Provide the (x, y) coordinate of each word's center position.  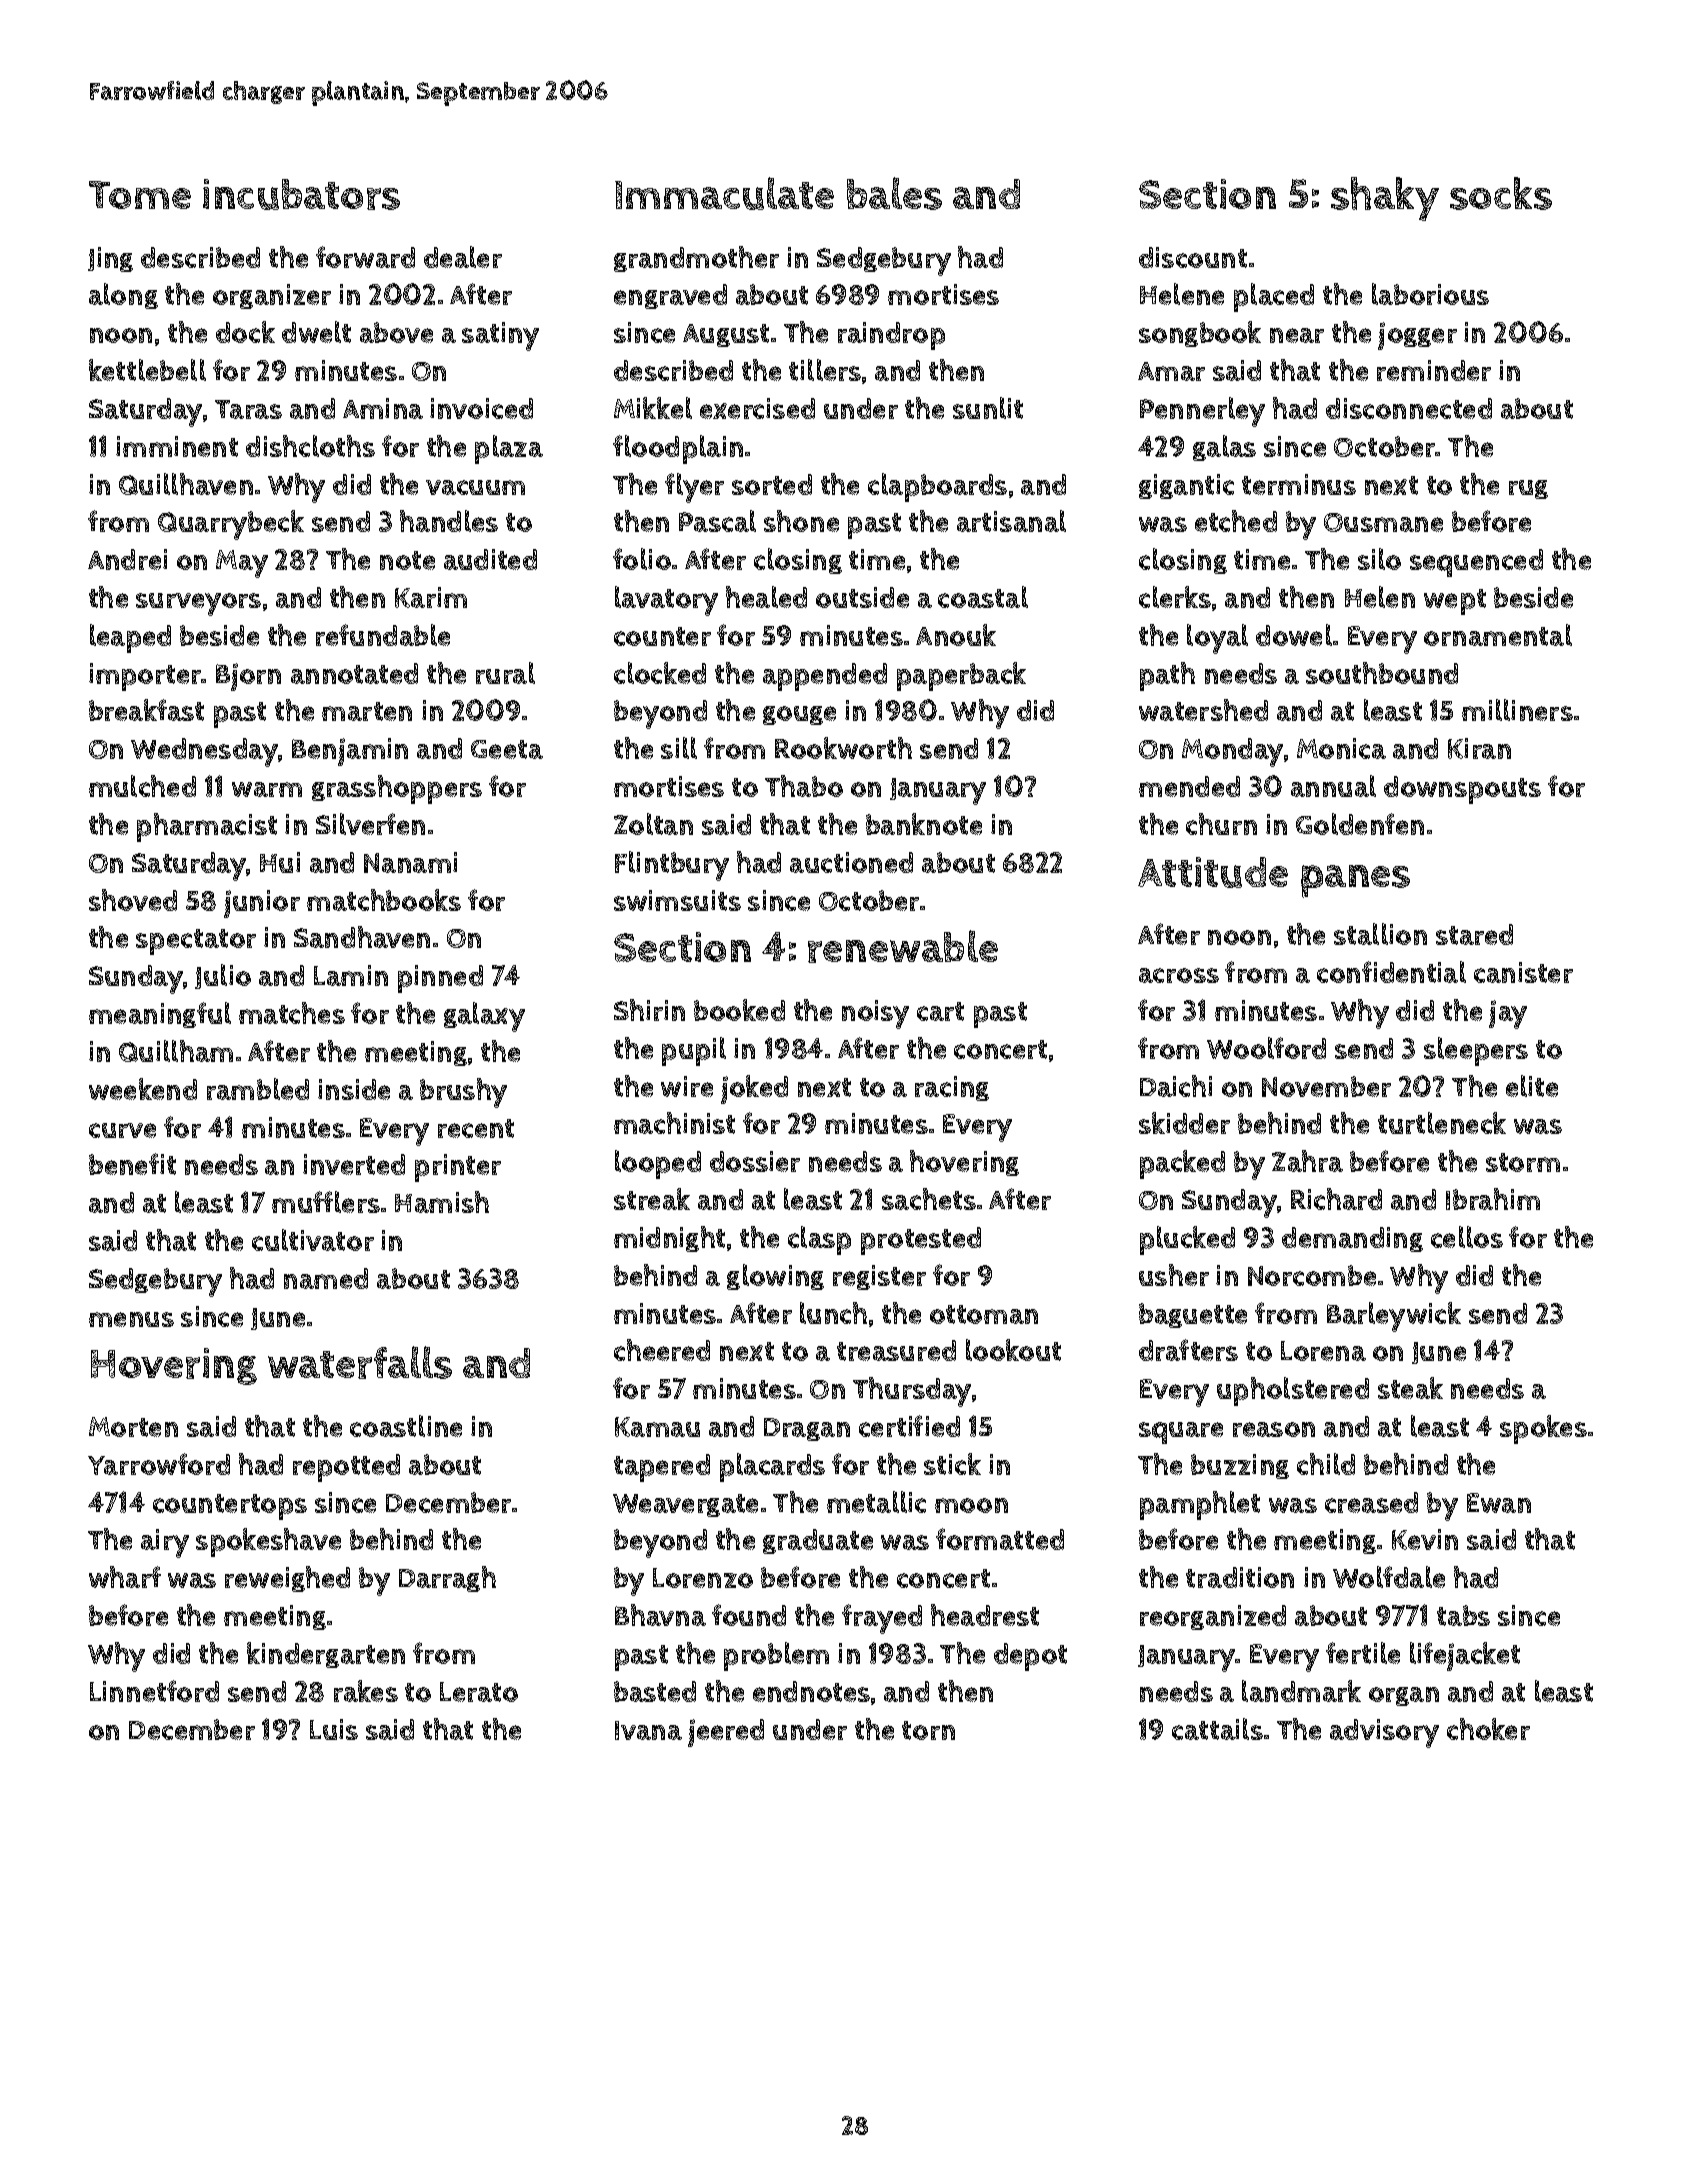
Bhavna (660, 1615)
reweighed (287, 1579)
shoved (133, 900)
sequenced (1476, 563)
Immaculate (724, 193)
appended (825, 677)
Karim (431, 597)
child (1326, 1464)
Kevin (1425, 1539)
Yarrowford (159, 1464)
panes (1355, 881)
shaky (1385, 199)
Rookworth (843, 748)
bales (894, 193)
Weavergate (685, 1505)
